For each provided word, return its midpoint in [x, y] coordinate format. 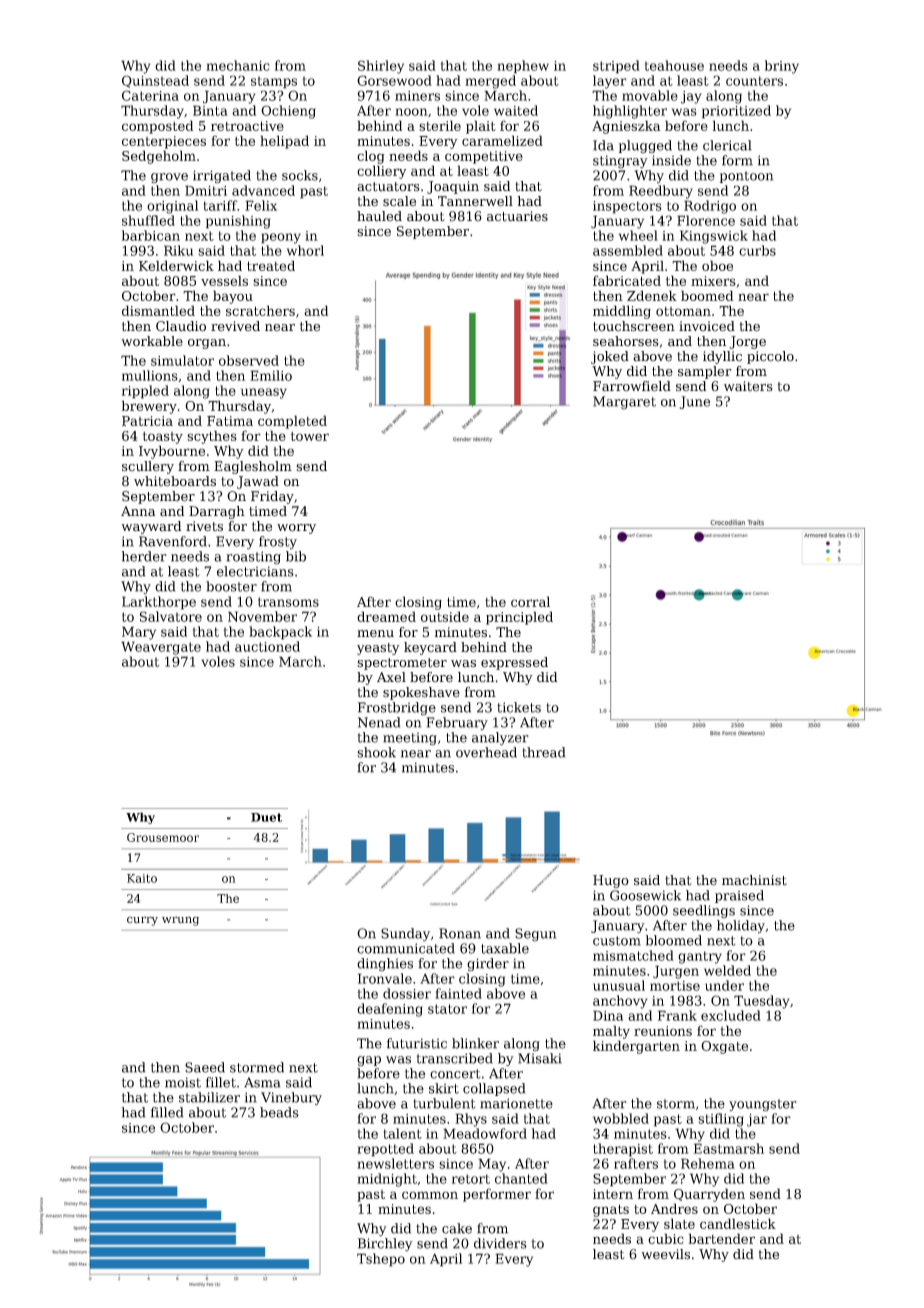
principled [519, 618]
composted [157, 127]
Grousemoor [163, 837]
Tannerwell [475, 201]
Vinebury [291, 1098]
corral [530, 601]
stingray [620, 162]
